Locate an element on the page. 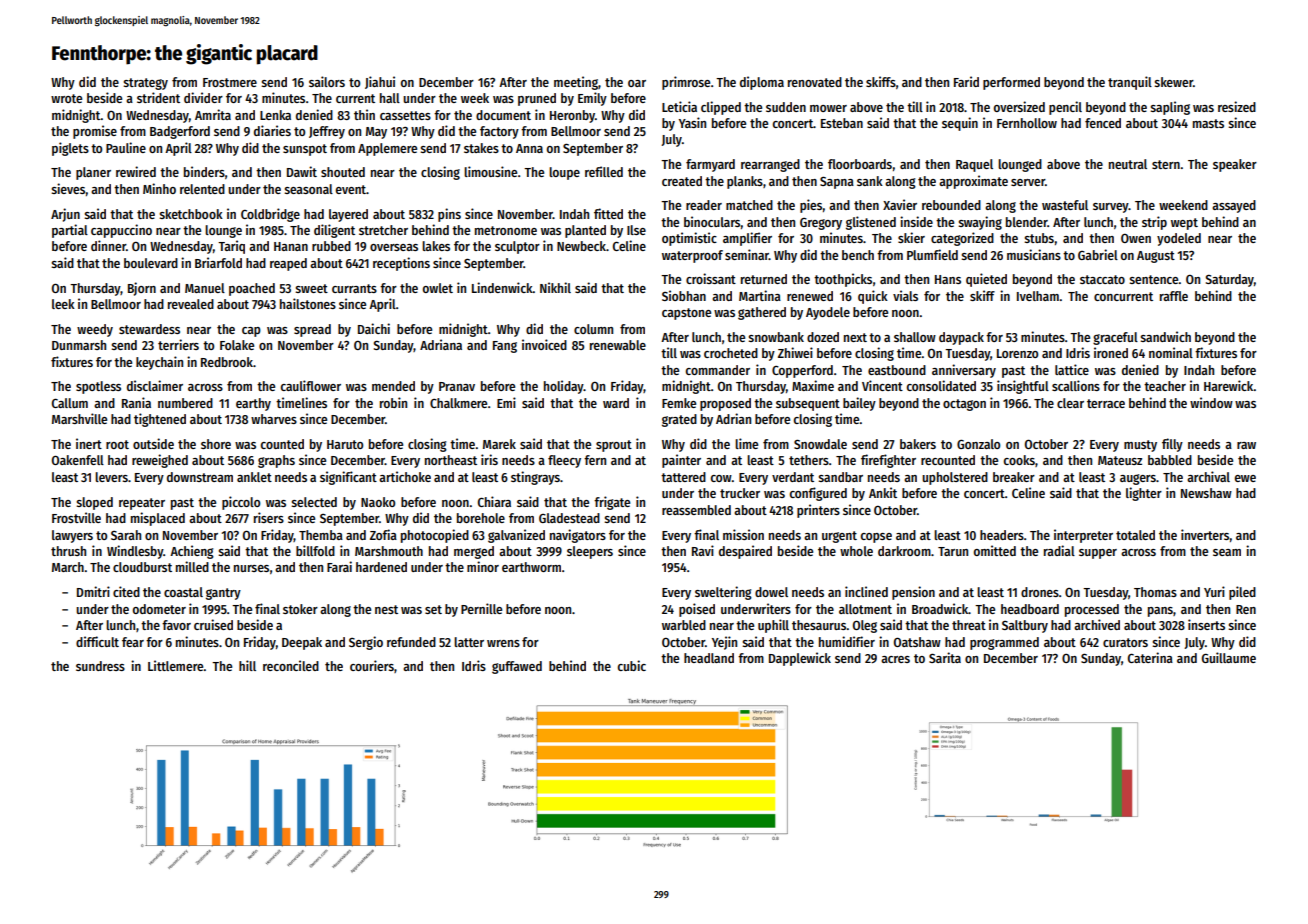 The image size is (1308, 924). strategy is located at coordinates (145, 84).
